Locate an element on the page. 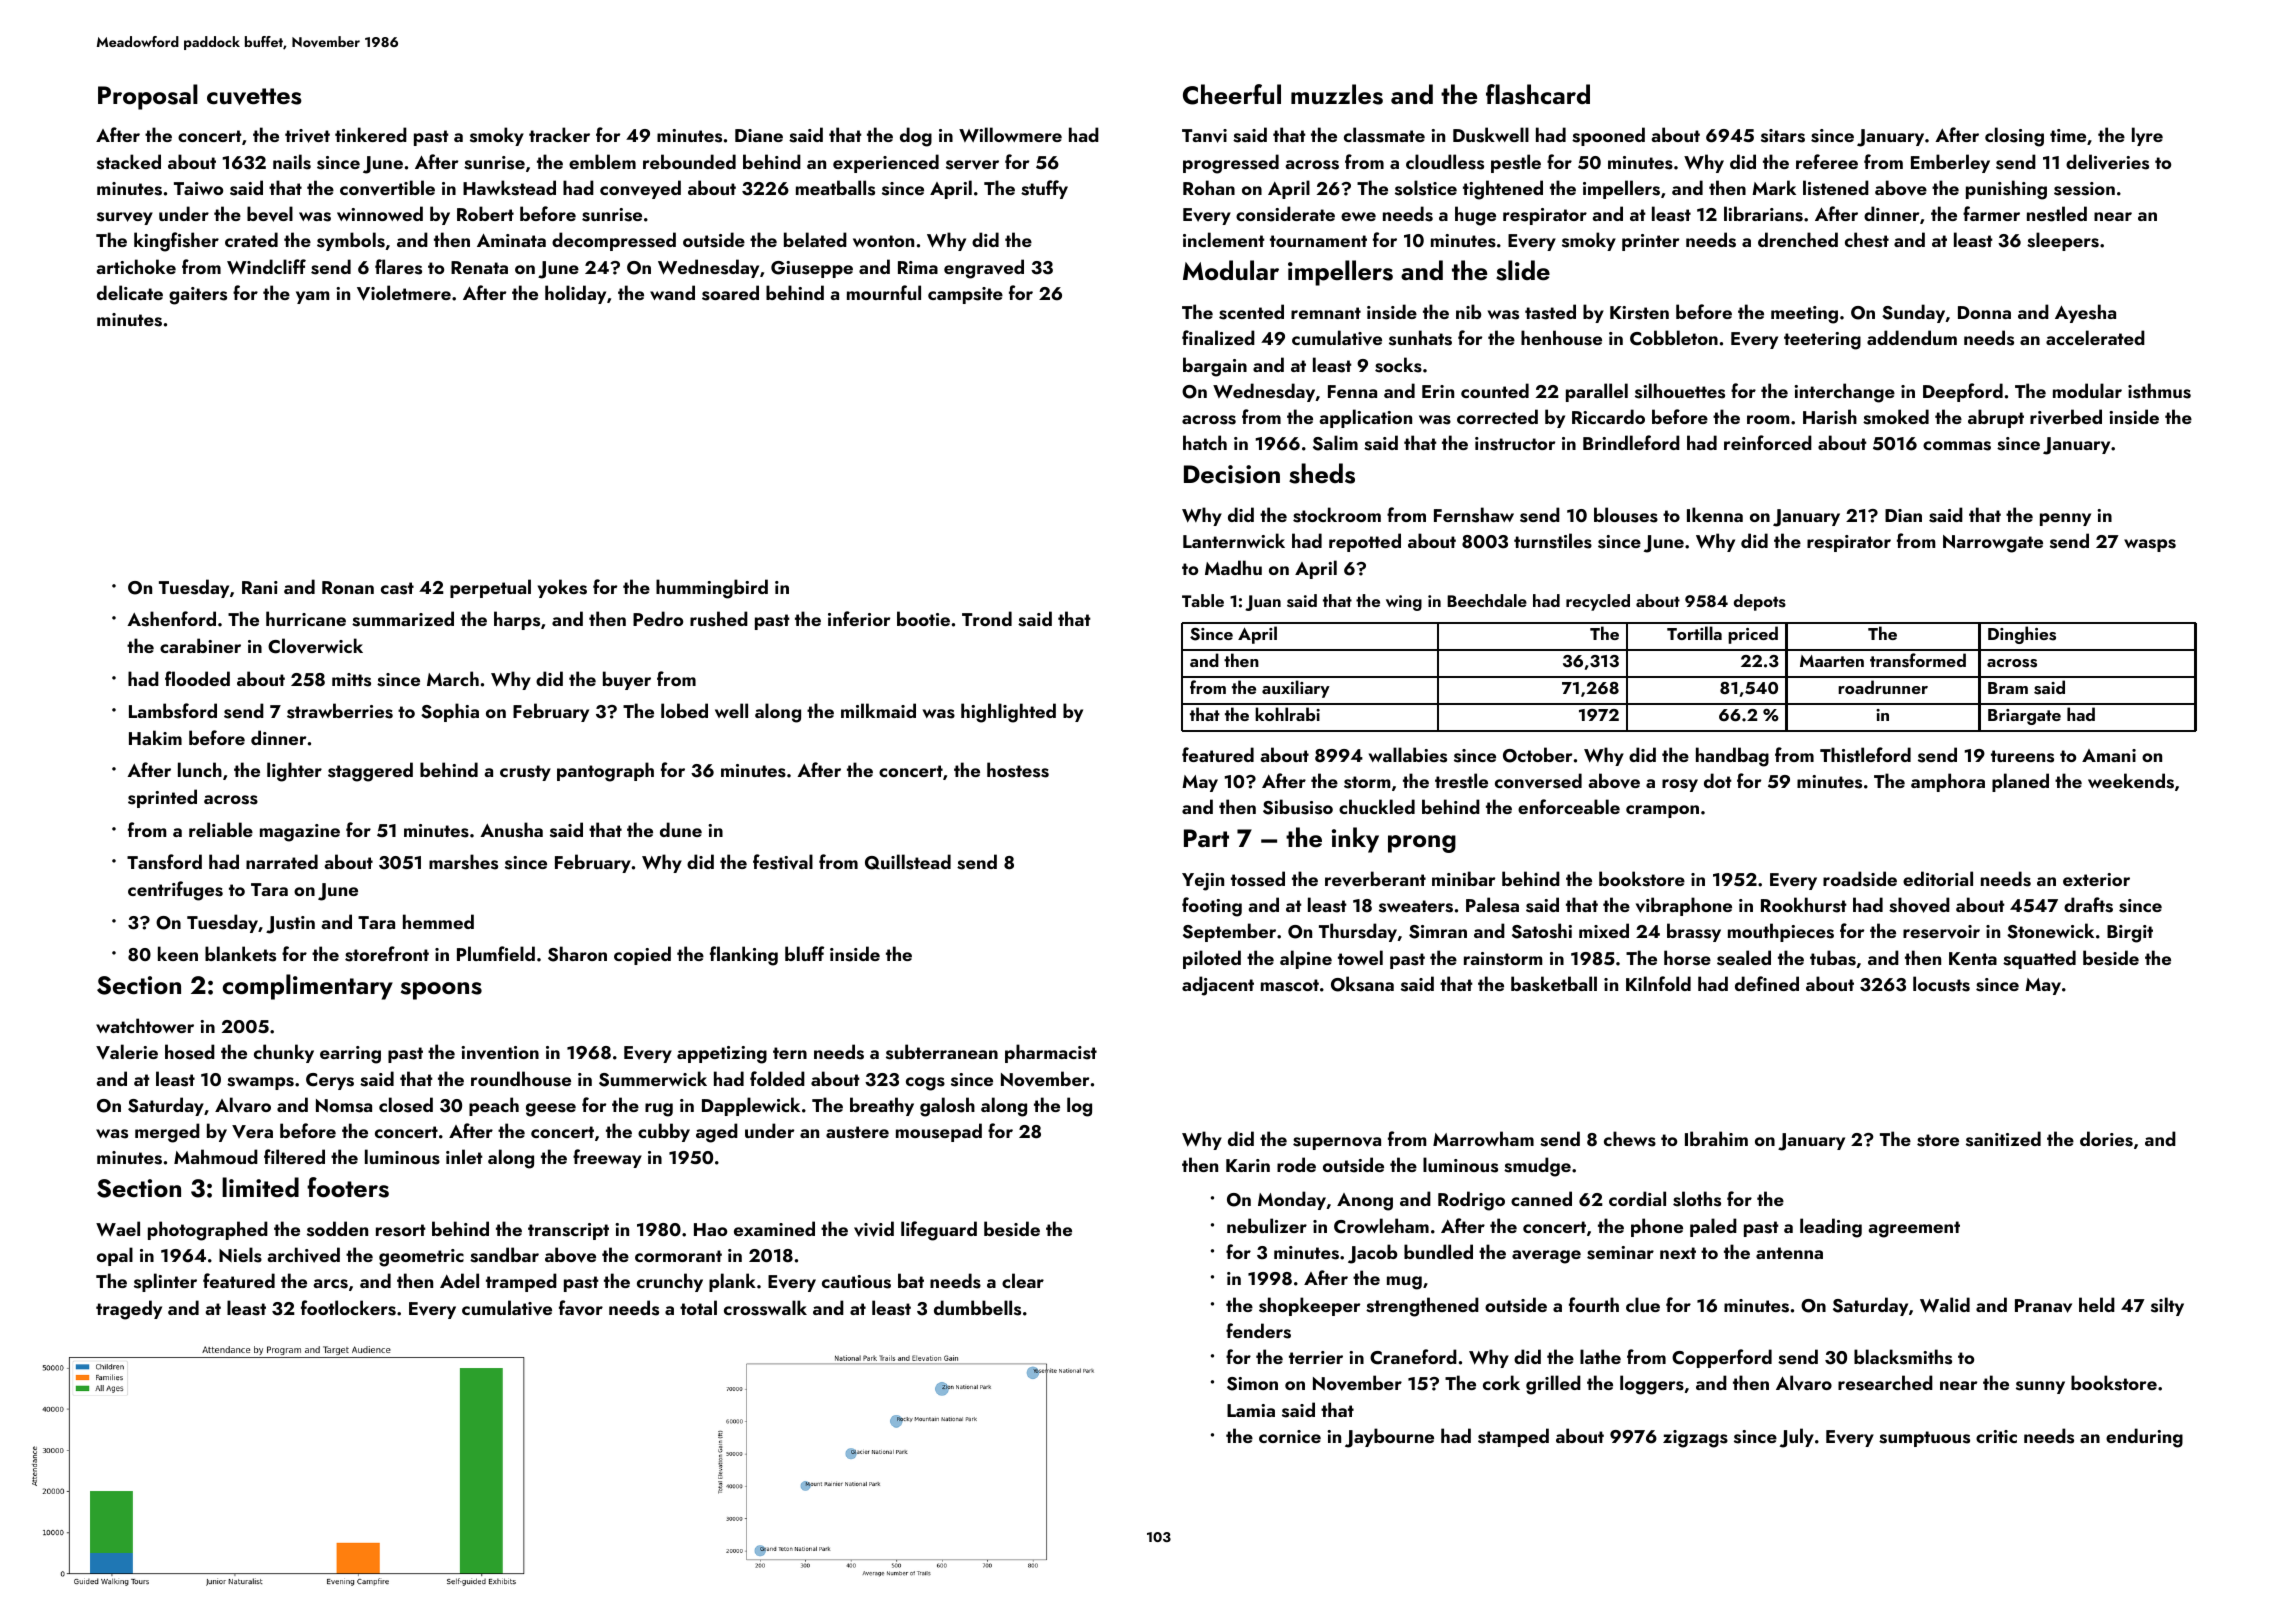 The height and width of the image is (1620, 2292). flashcard is located at coordinates (1538, 94).
